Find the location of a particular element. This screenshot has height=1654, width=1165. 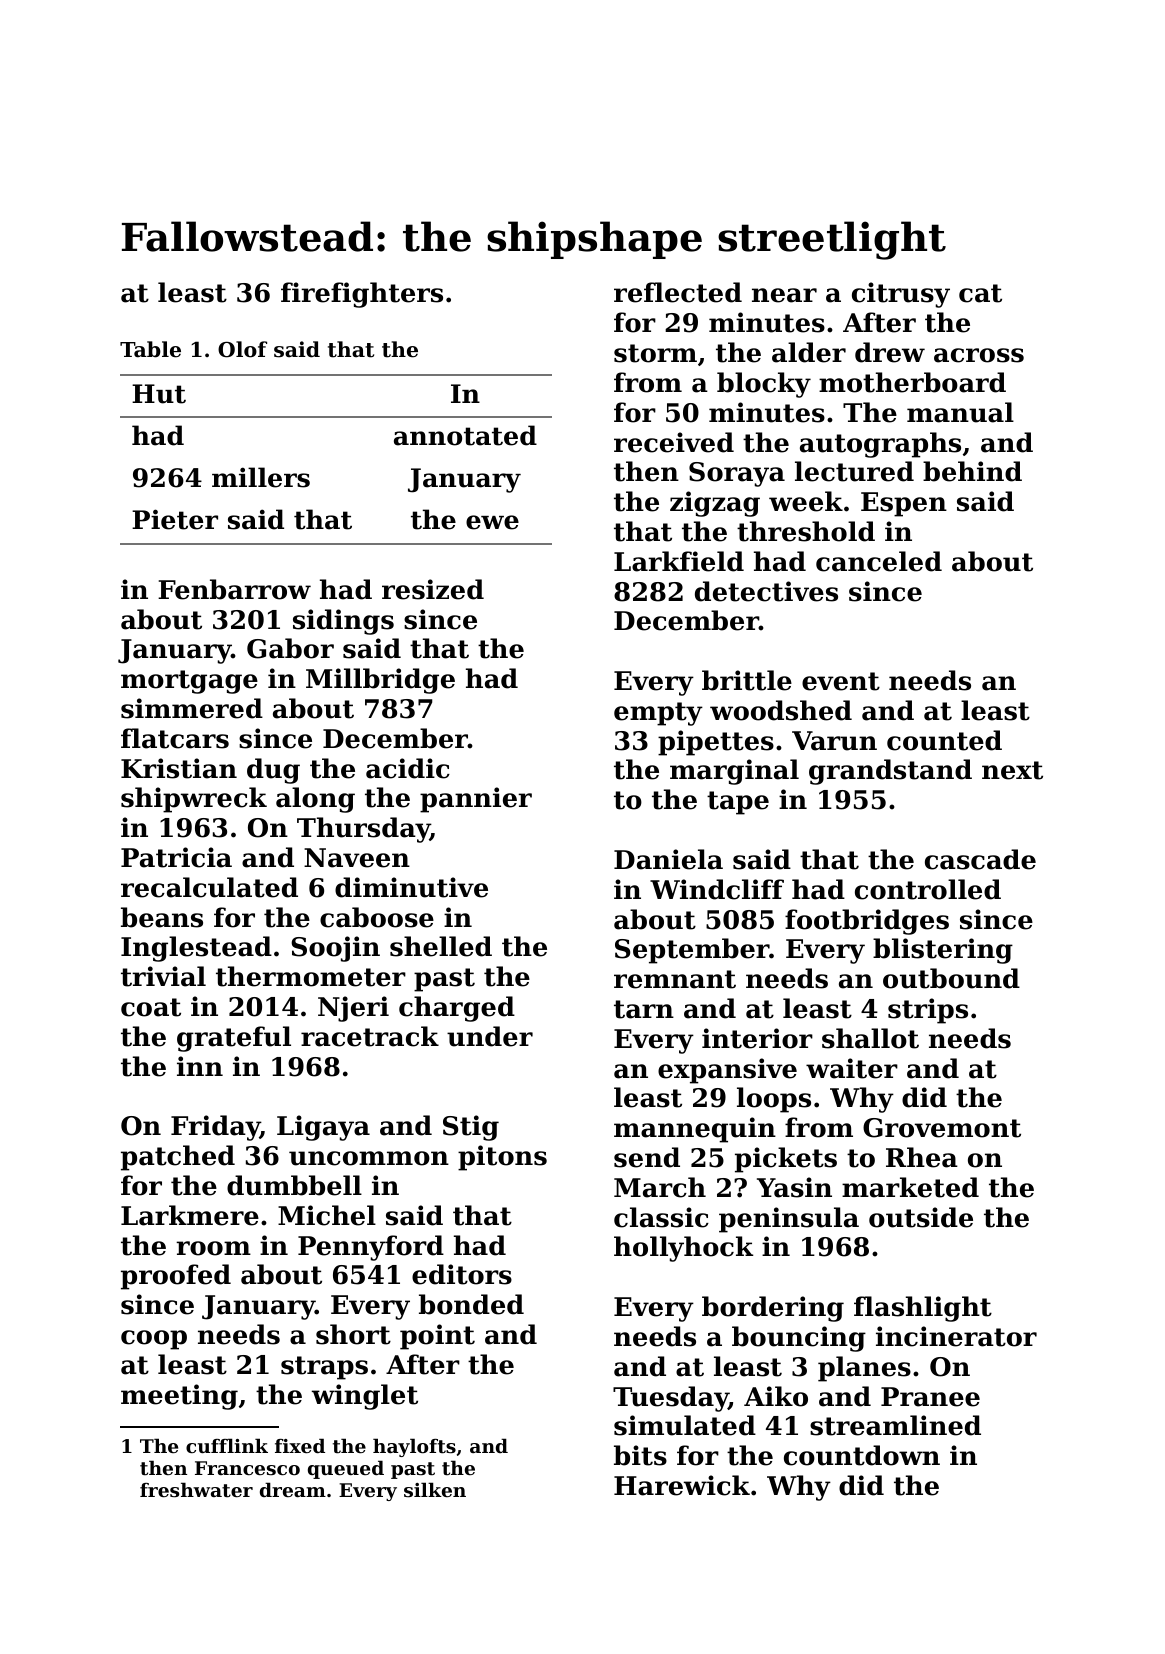

shallot is located at coordinates (870, 1038).
